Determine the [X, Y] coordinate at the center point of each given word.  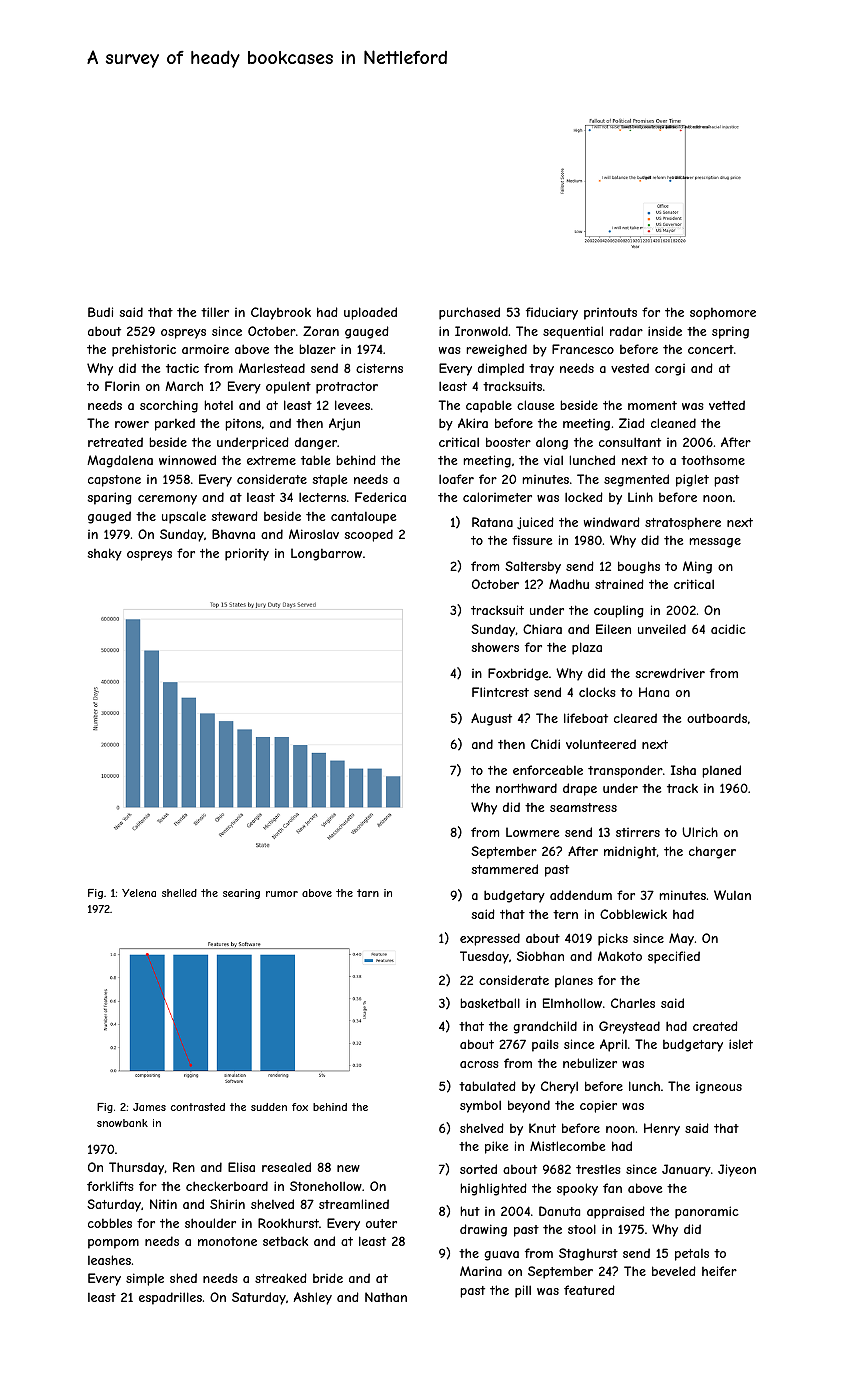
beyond [529, 1106]
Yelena [139, 893]
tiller [215, 312]
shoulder [210, 1223]
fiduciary [552, 313]
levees [352, 405]
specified [674, 957]
